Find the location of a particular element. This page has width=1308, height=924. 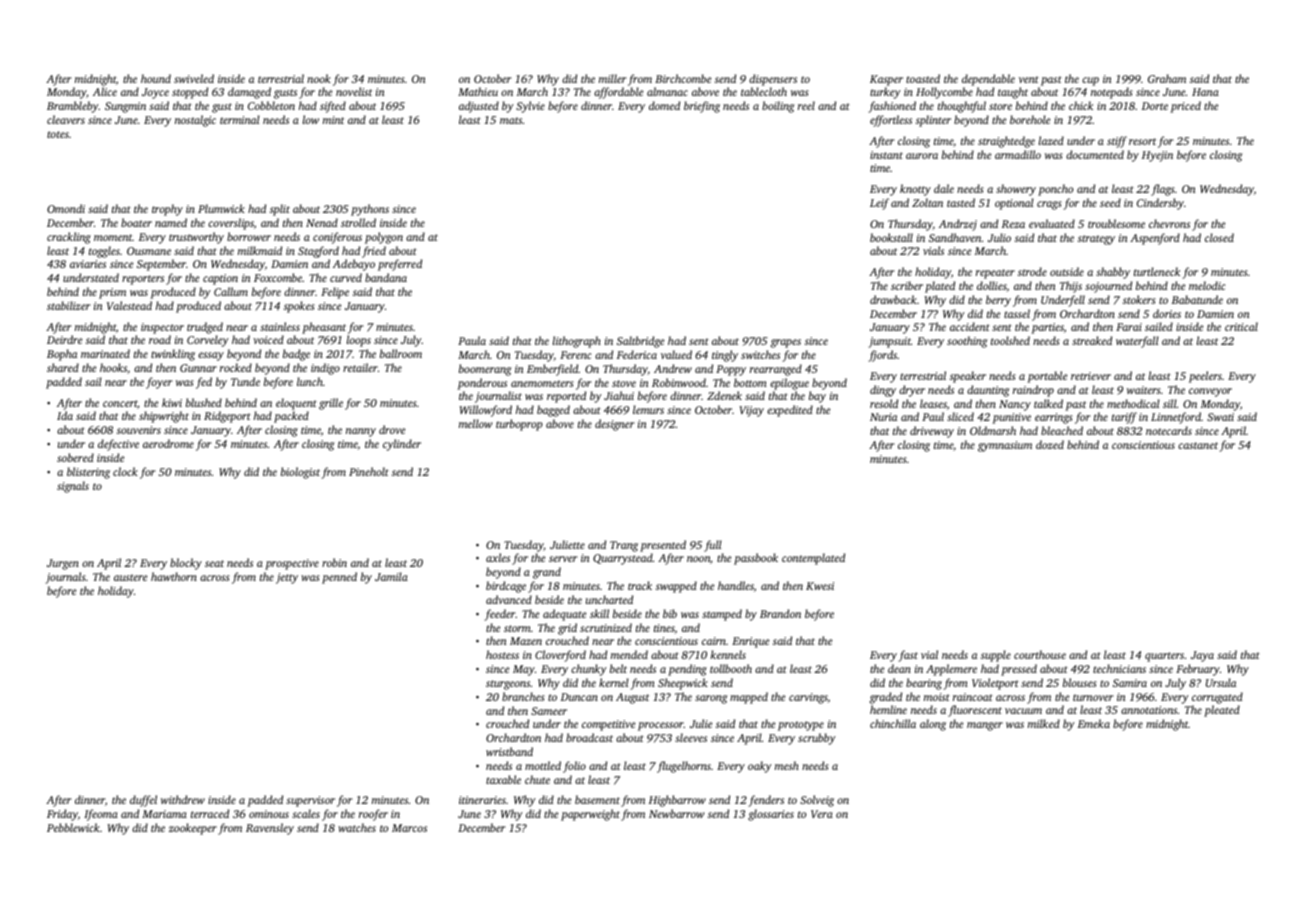

Kwesi is located at coordinates (820, 586).
